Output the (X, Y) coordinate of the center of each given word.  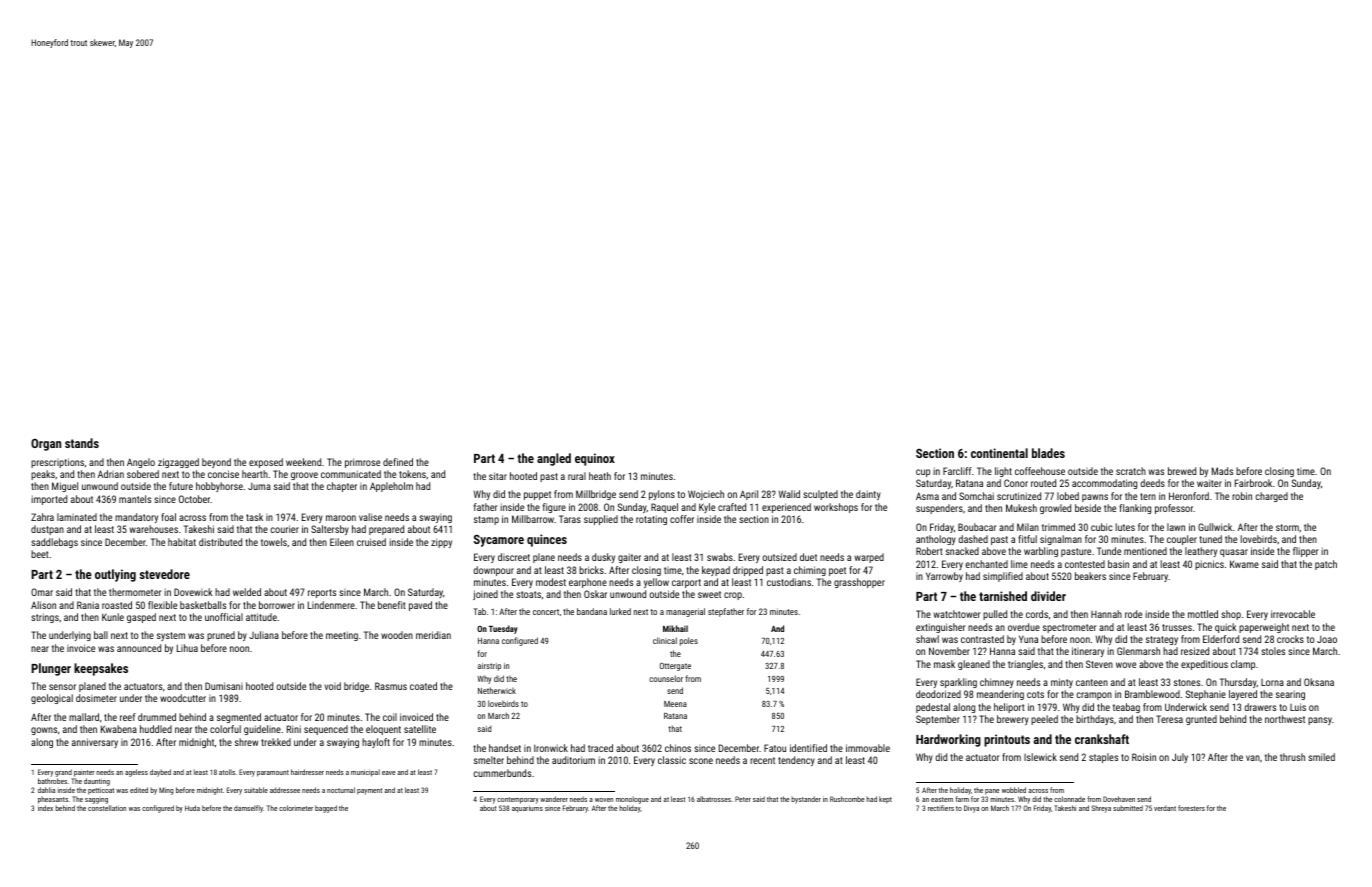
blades (1048, 453)
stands (82, 443)
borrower (277, 605)
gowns (44, 731)
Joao (1327, 639)
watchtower (956, 614)
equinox (595, 459)
